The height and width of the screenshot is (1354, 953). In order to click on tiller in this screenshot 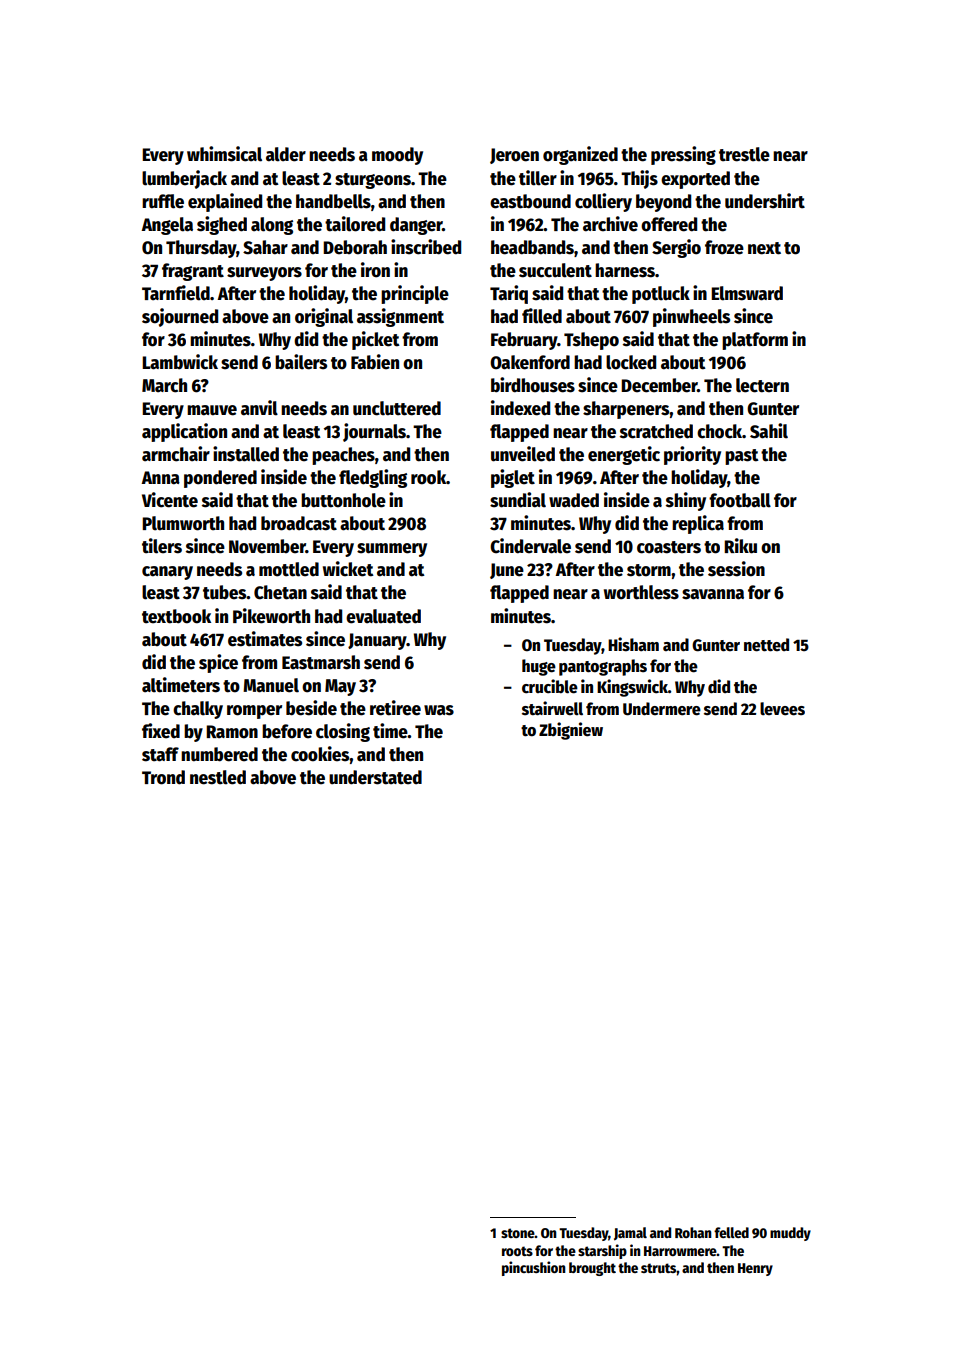, I will do `click(538, 178)`.
